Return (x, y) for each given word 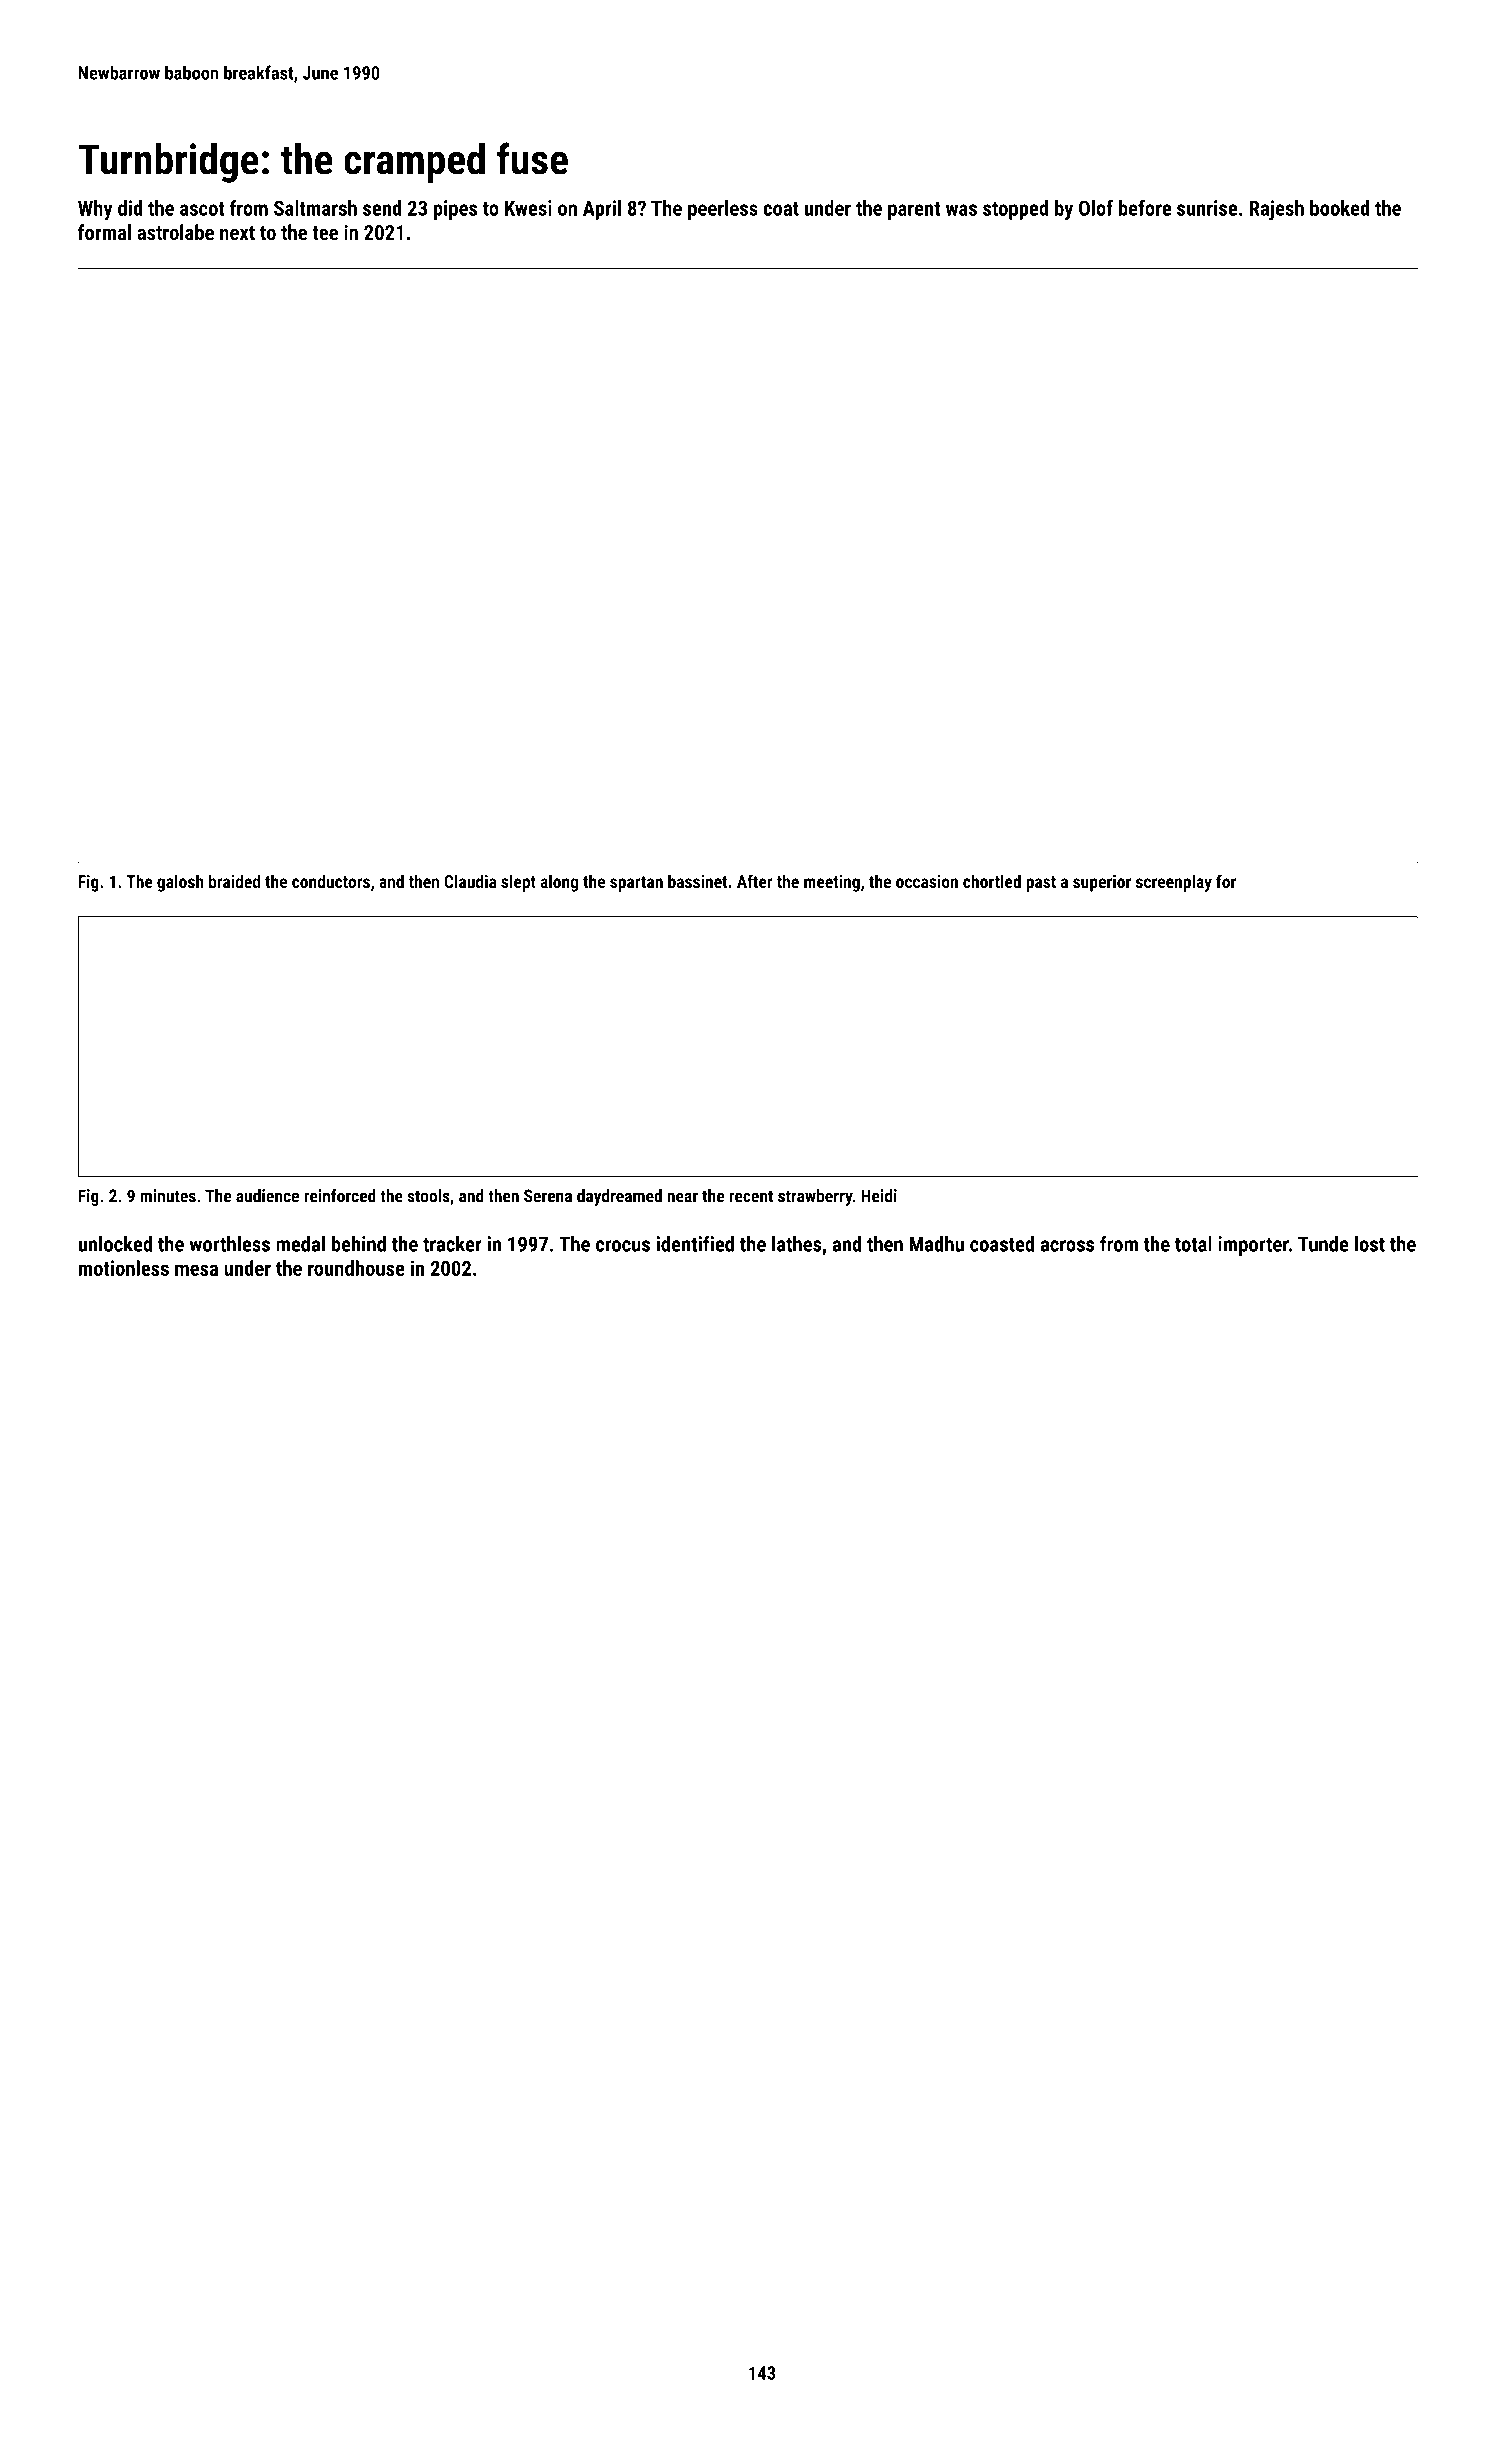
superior (1102, 883)
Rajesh (1277, 210)
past (1041, 884)
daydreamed (619, 1197)
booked (1339, 208)
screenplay (1174, 883)
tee (325, 233)
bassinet (697, 881)
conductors (331, 881)
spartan (636, 884)
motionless (124, 1268)
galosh (180, 883)
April (602, 210)
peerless (723, 210)
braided (234, 881)
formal (104, 232)
